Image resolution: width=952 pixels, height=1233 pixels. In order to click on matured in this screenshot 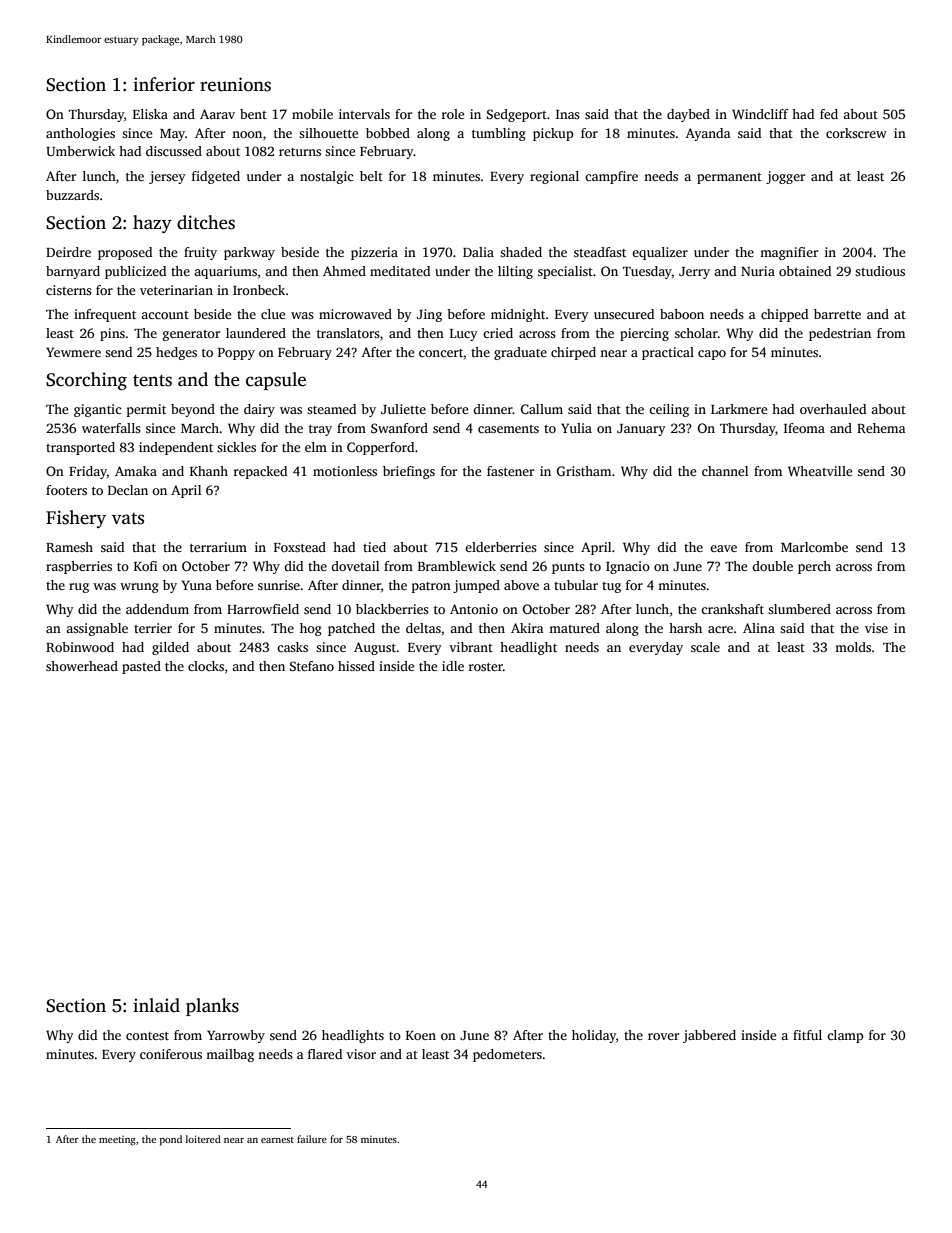, I will do `click(574, 628)`.
